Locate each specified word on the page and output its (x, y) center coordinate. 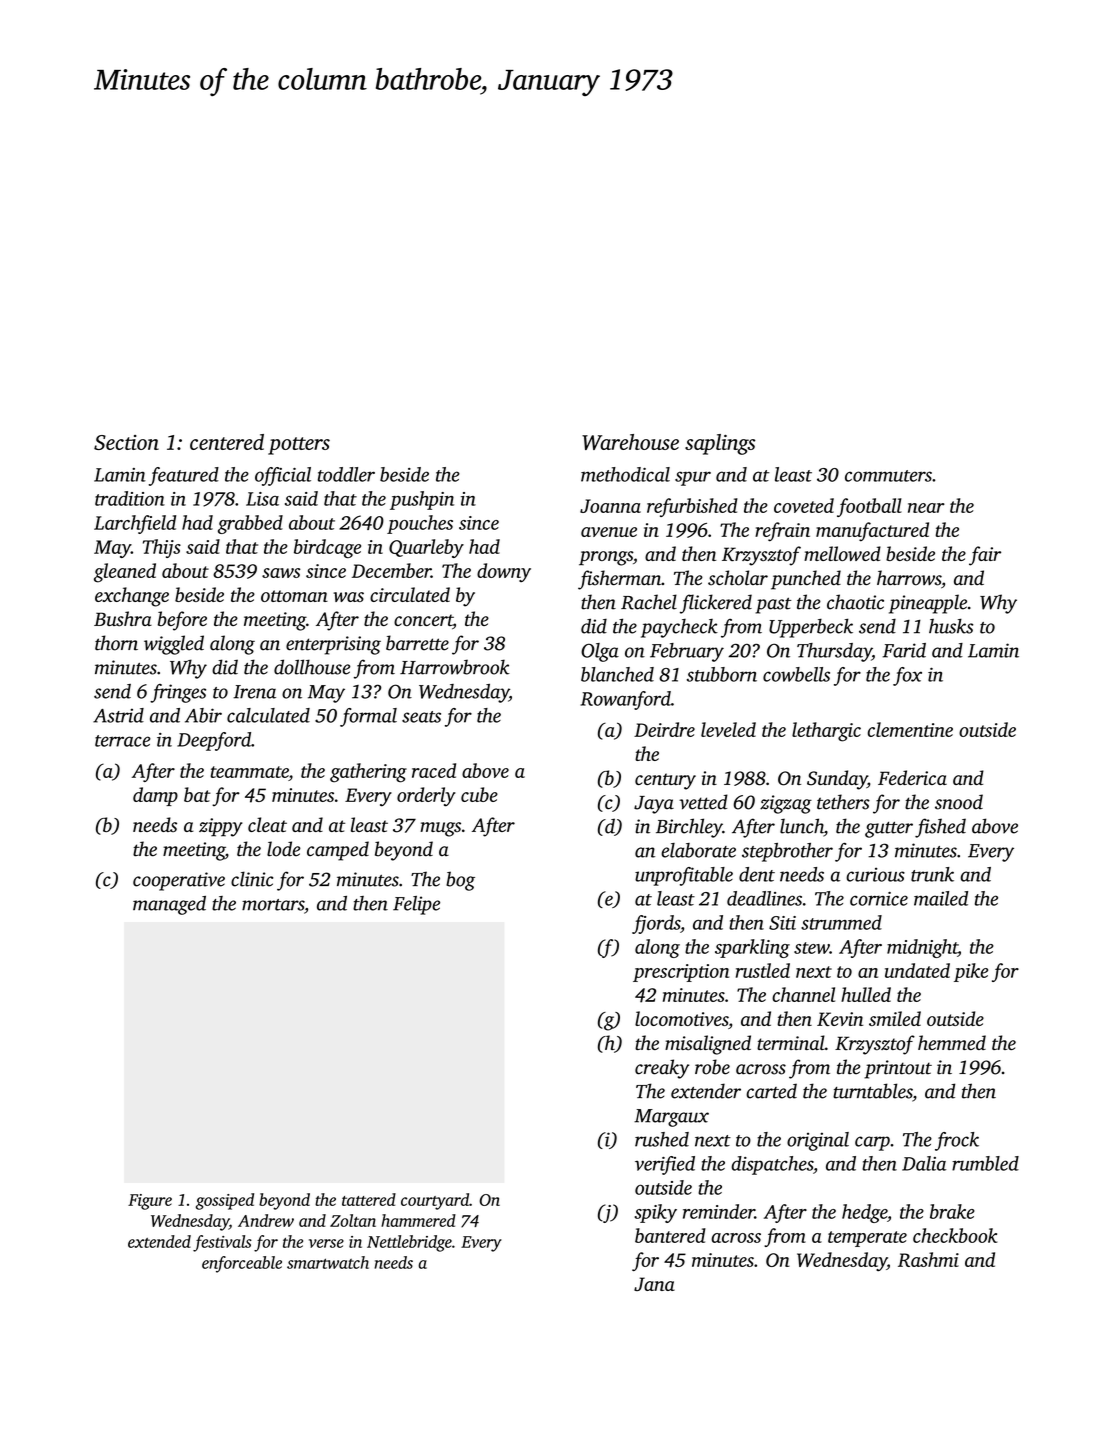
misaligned (708, 1045)
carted (771, 1091)
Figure (150, 1202)
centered (227, 442)
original (818, 1141)
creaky (662, 1069)
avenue (609, 532)
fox (907, 676)
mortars (273, 905)
